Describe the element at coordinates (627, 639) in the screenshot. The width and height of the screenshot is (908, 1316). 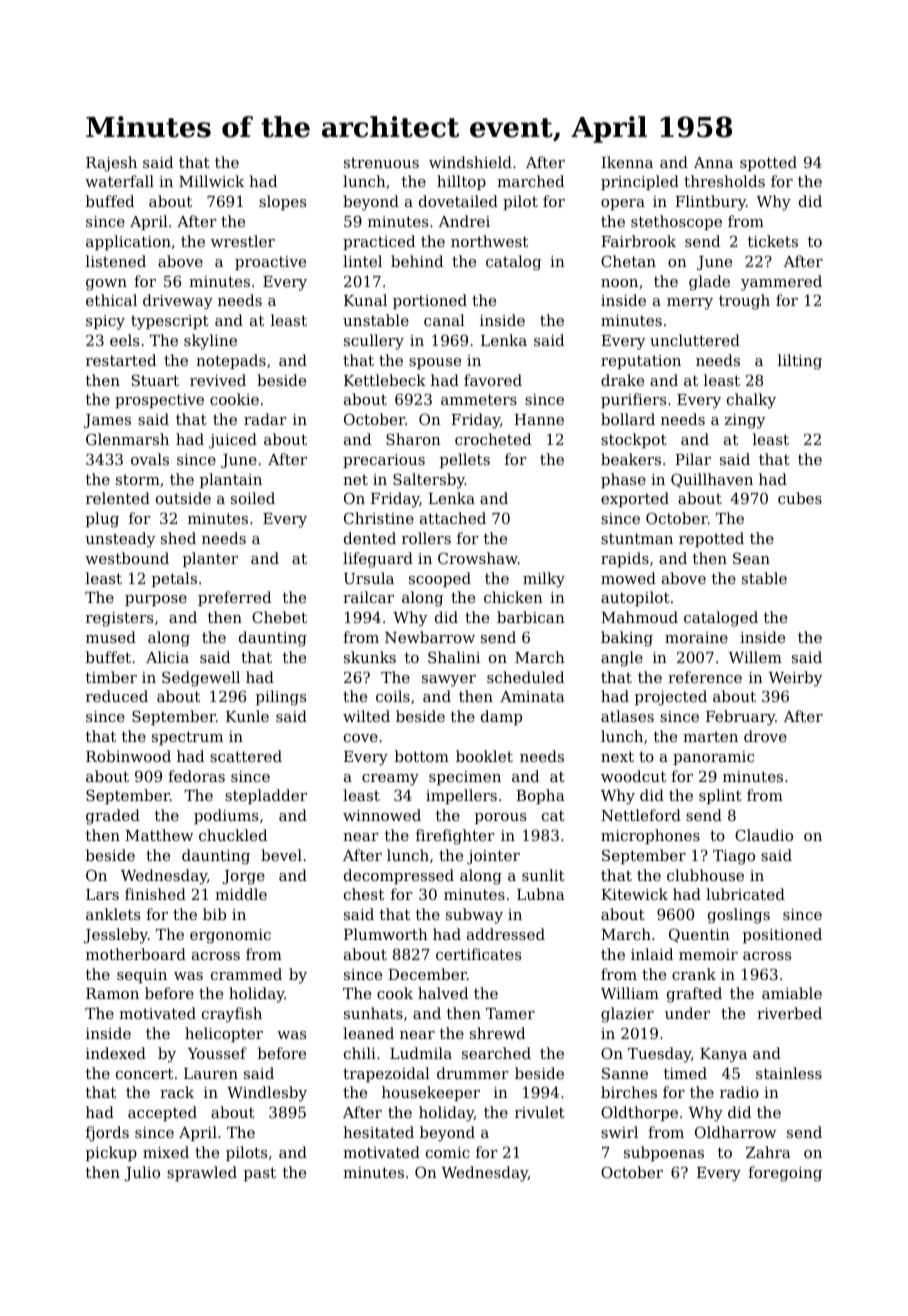
I see `baking` at that location.
